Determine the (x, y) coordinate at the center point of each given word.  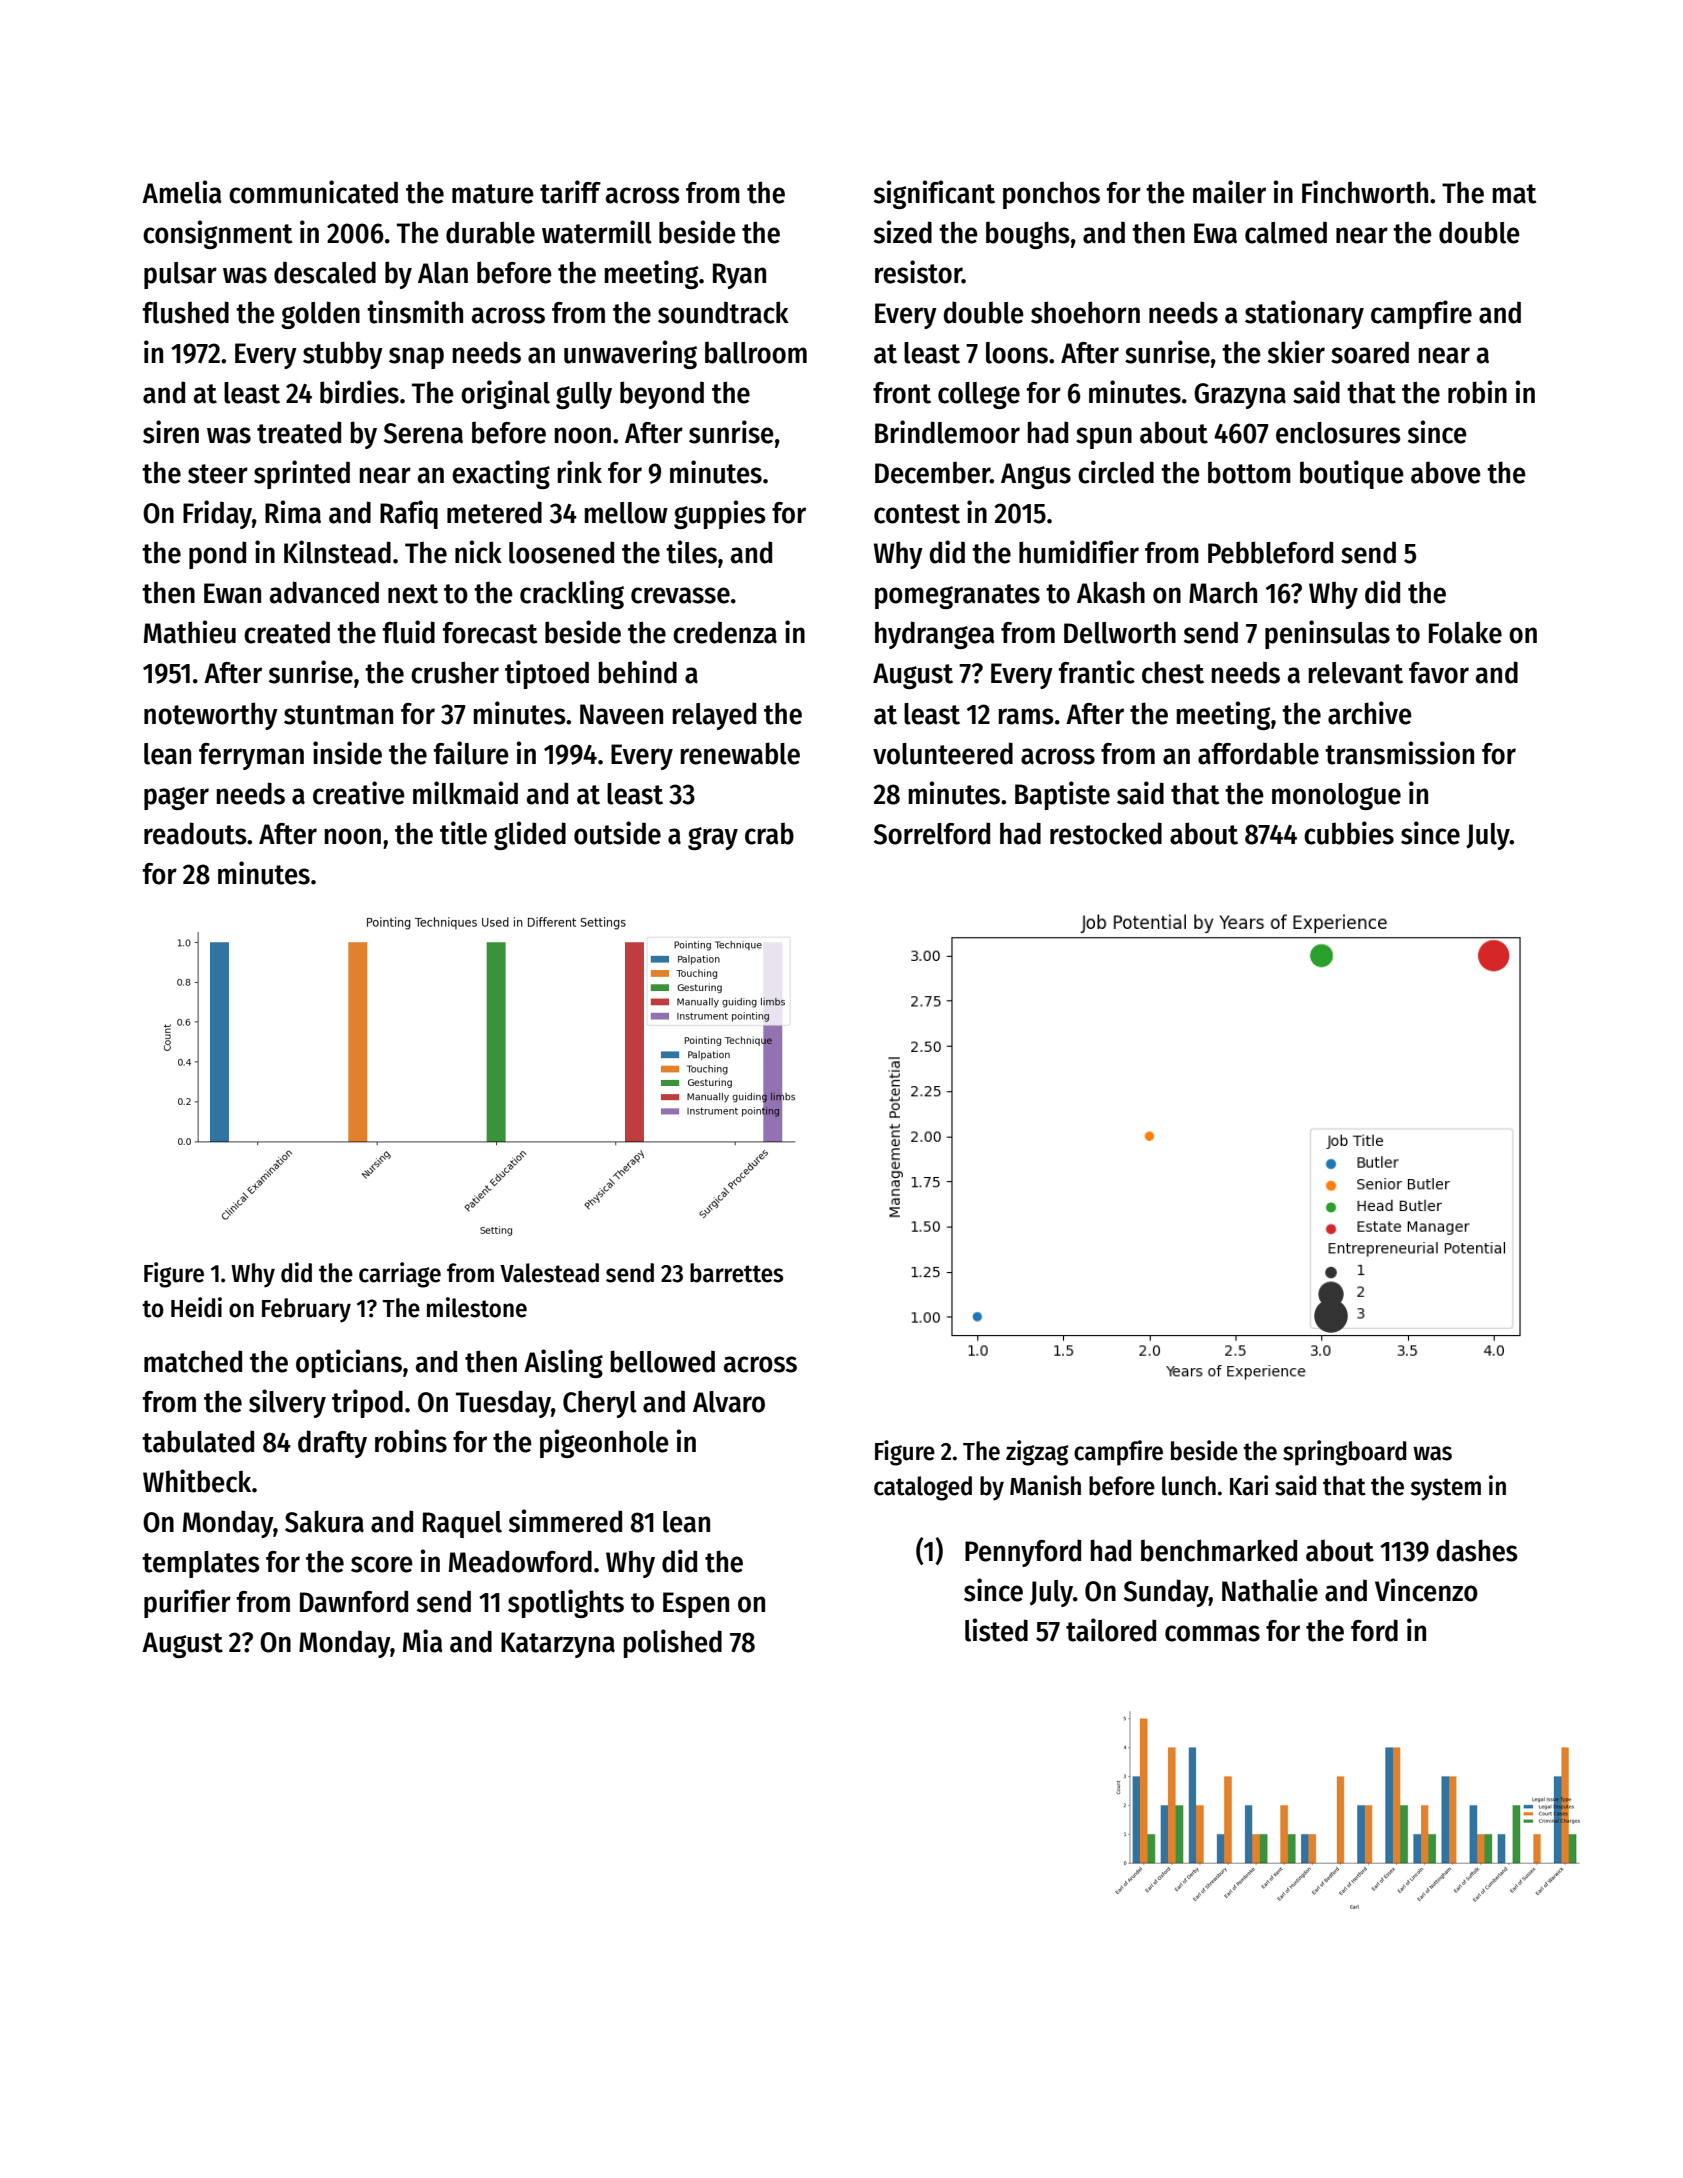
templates (201, 1564)
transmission (1399, 753)
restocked (1106, 833)
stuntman (338, 715)
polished (673, 1643)
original (505, 394)
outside (617, 833)
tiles (691, 552)
